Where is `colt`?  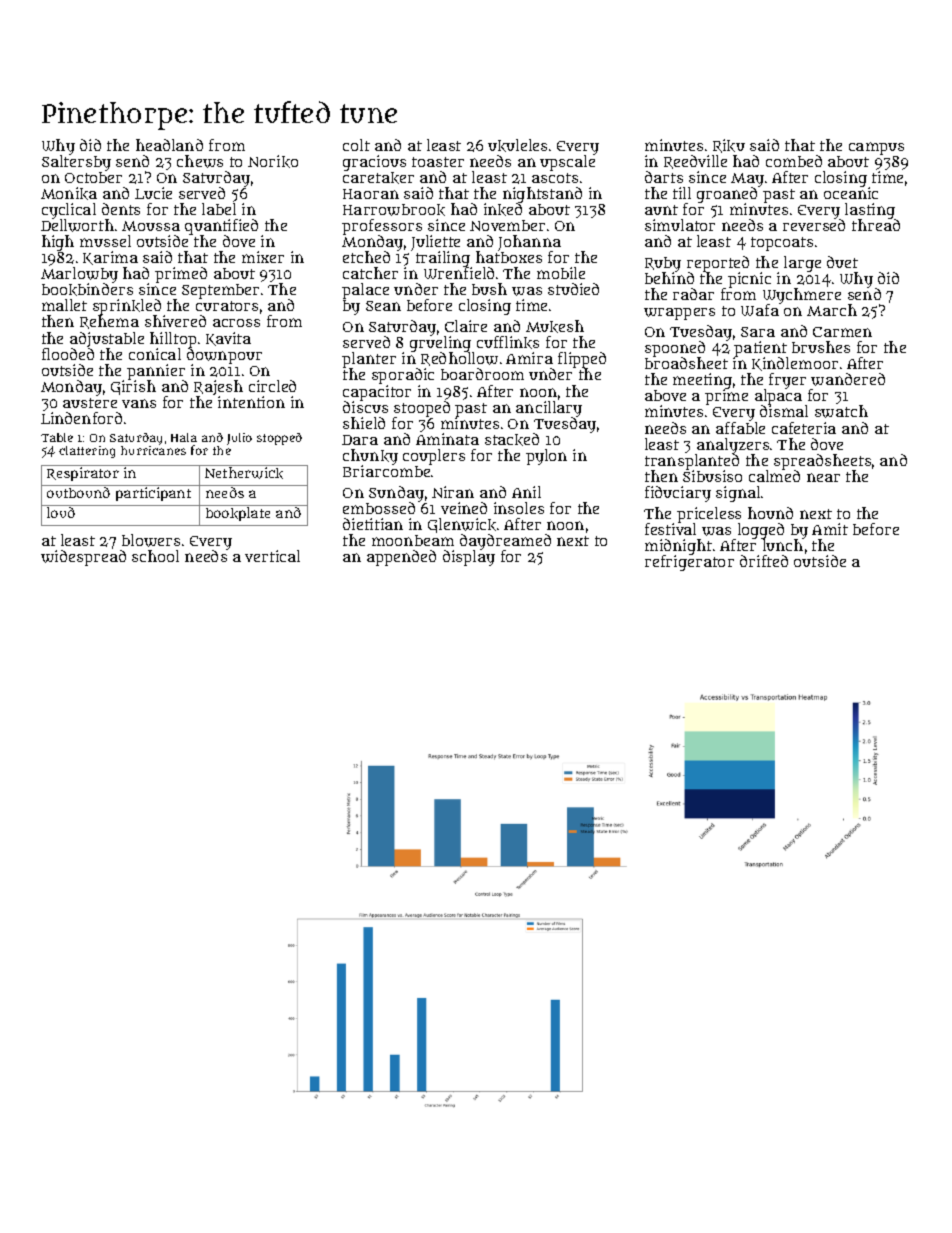 colt is located at coordinates (356, 145).
